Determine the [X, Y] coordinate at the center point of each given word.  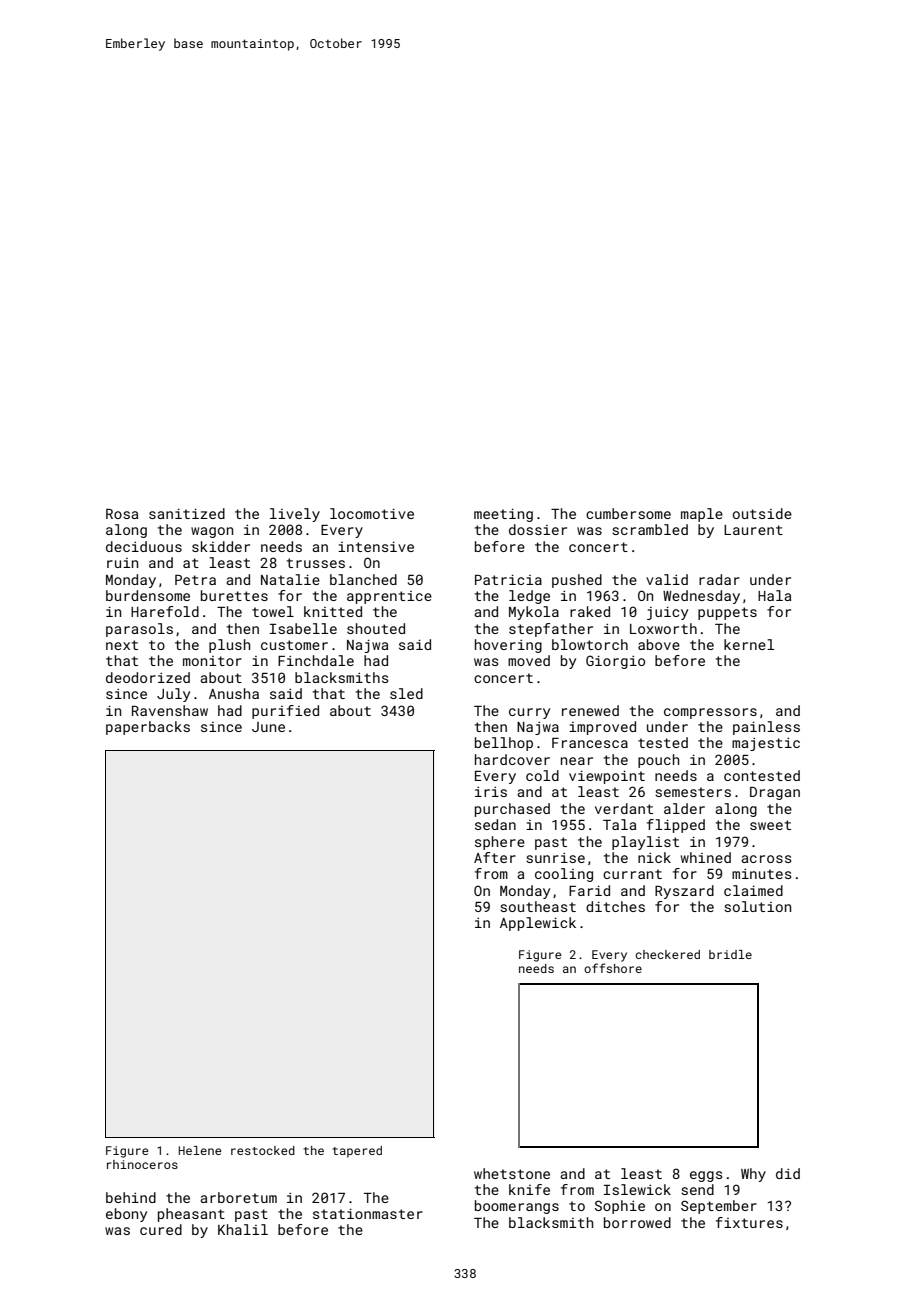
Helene [200, 1150]
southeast [538, 906]
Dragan [775, 793]
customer [294, 645]
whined [706, 857]
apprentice [389, 597]
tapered [357, 1152]
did [788, 1173]
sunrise [555, 858]
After [495, 857]
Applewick [538, 924]
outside [762, 513]
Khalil [243, 1229]
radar [719, 579]
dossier [538, 529]
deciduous [144, 546]
